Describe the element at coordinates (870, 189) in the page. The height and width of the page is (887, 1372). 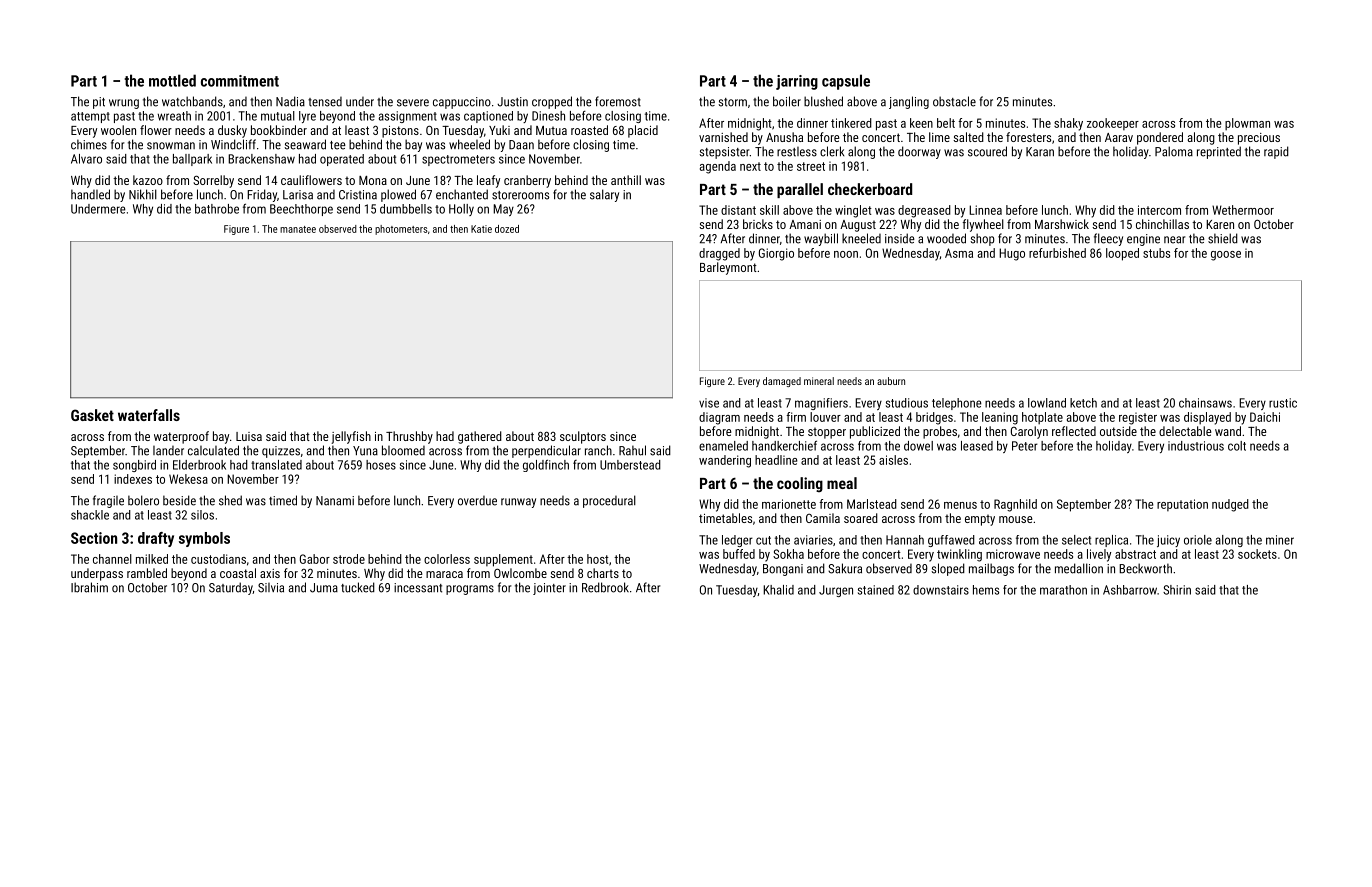
I see `checkerboard` at that location.
